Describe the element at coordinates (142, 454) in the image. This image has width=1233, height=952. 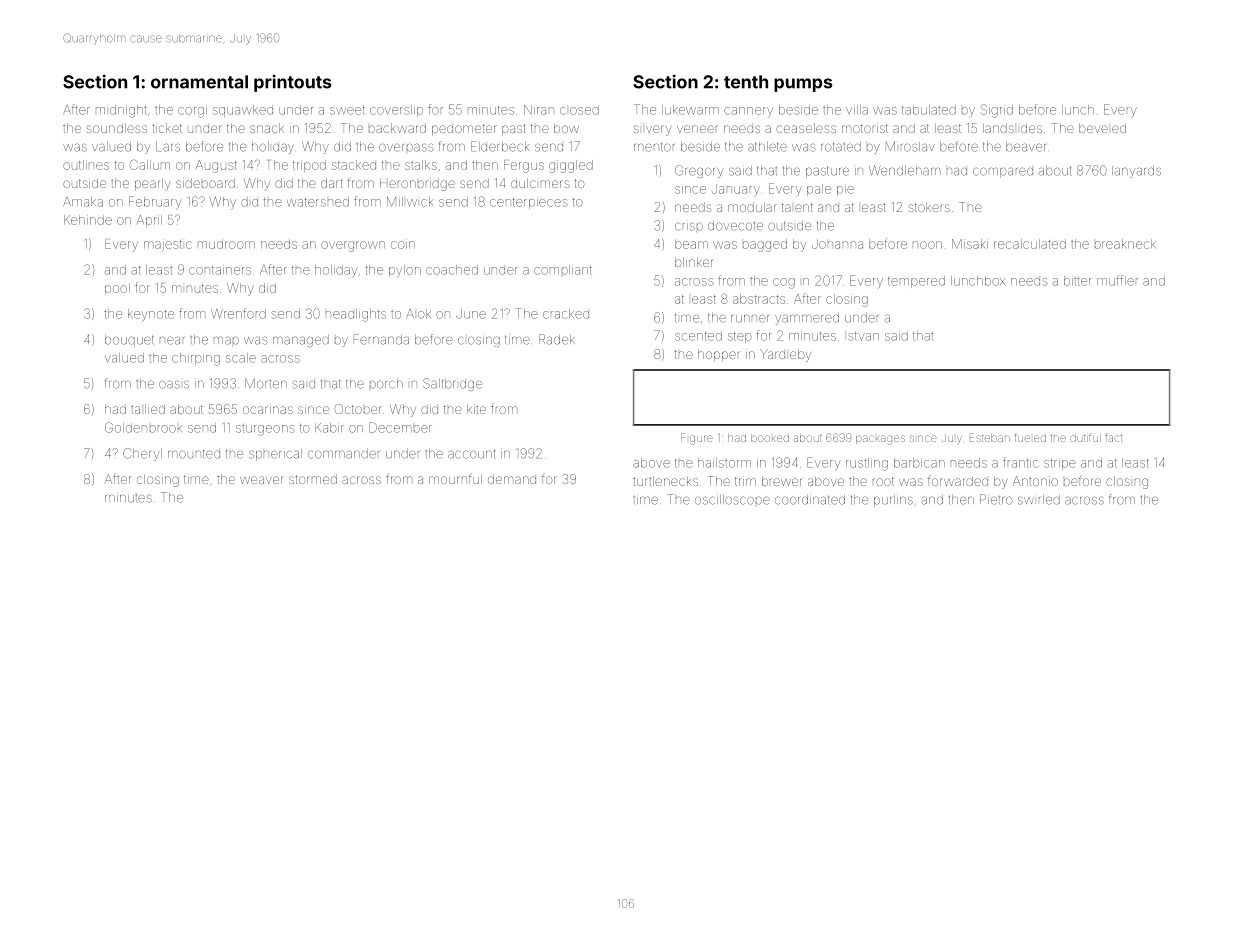
I see `Cheryl` at that location.
